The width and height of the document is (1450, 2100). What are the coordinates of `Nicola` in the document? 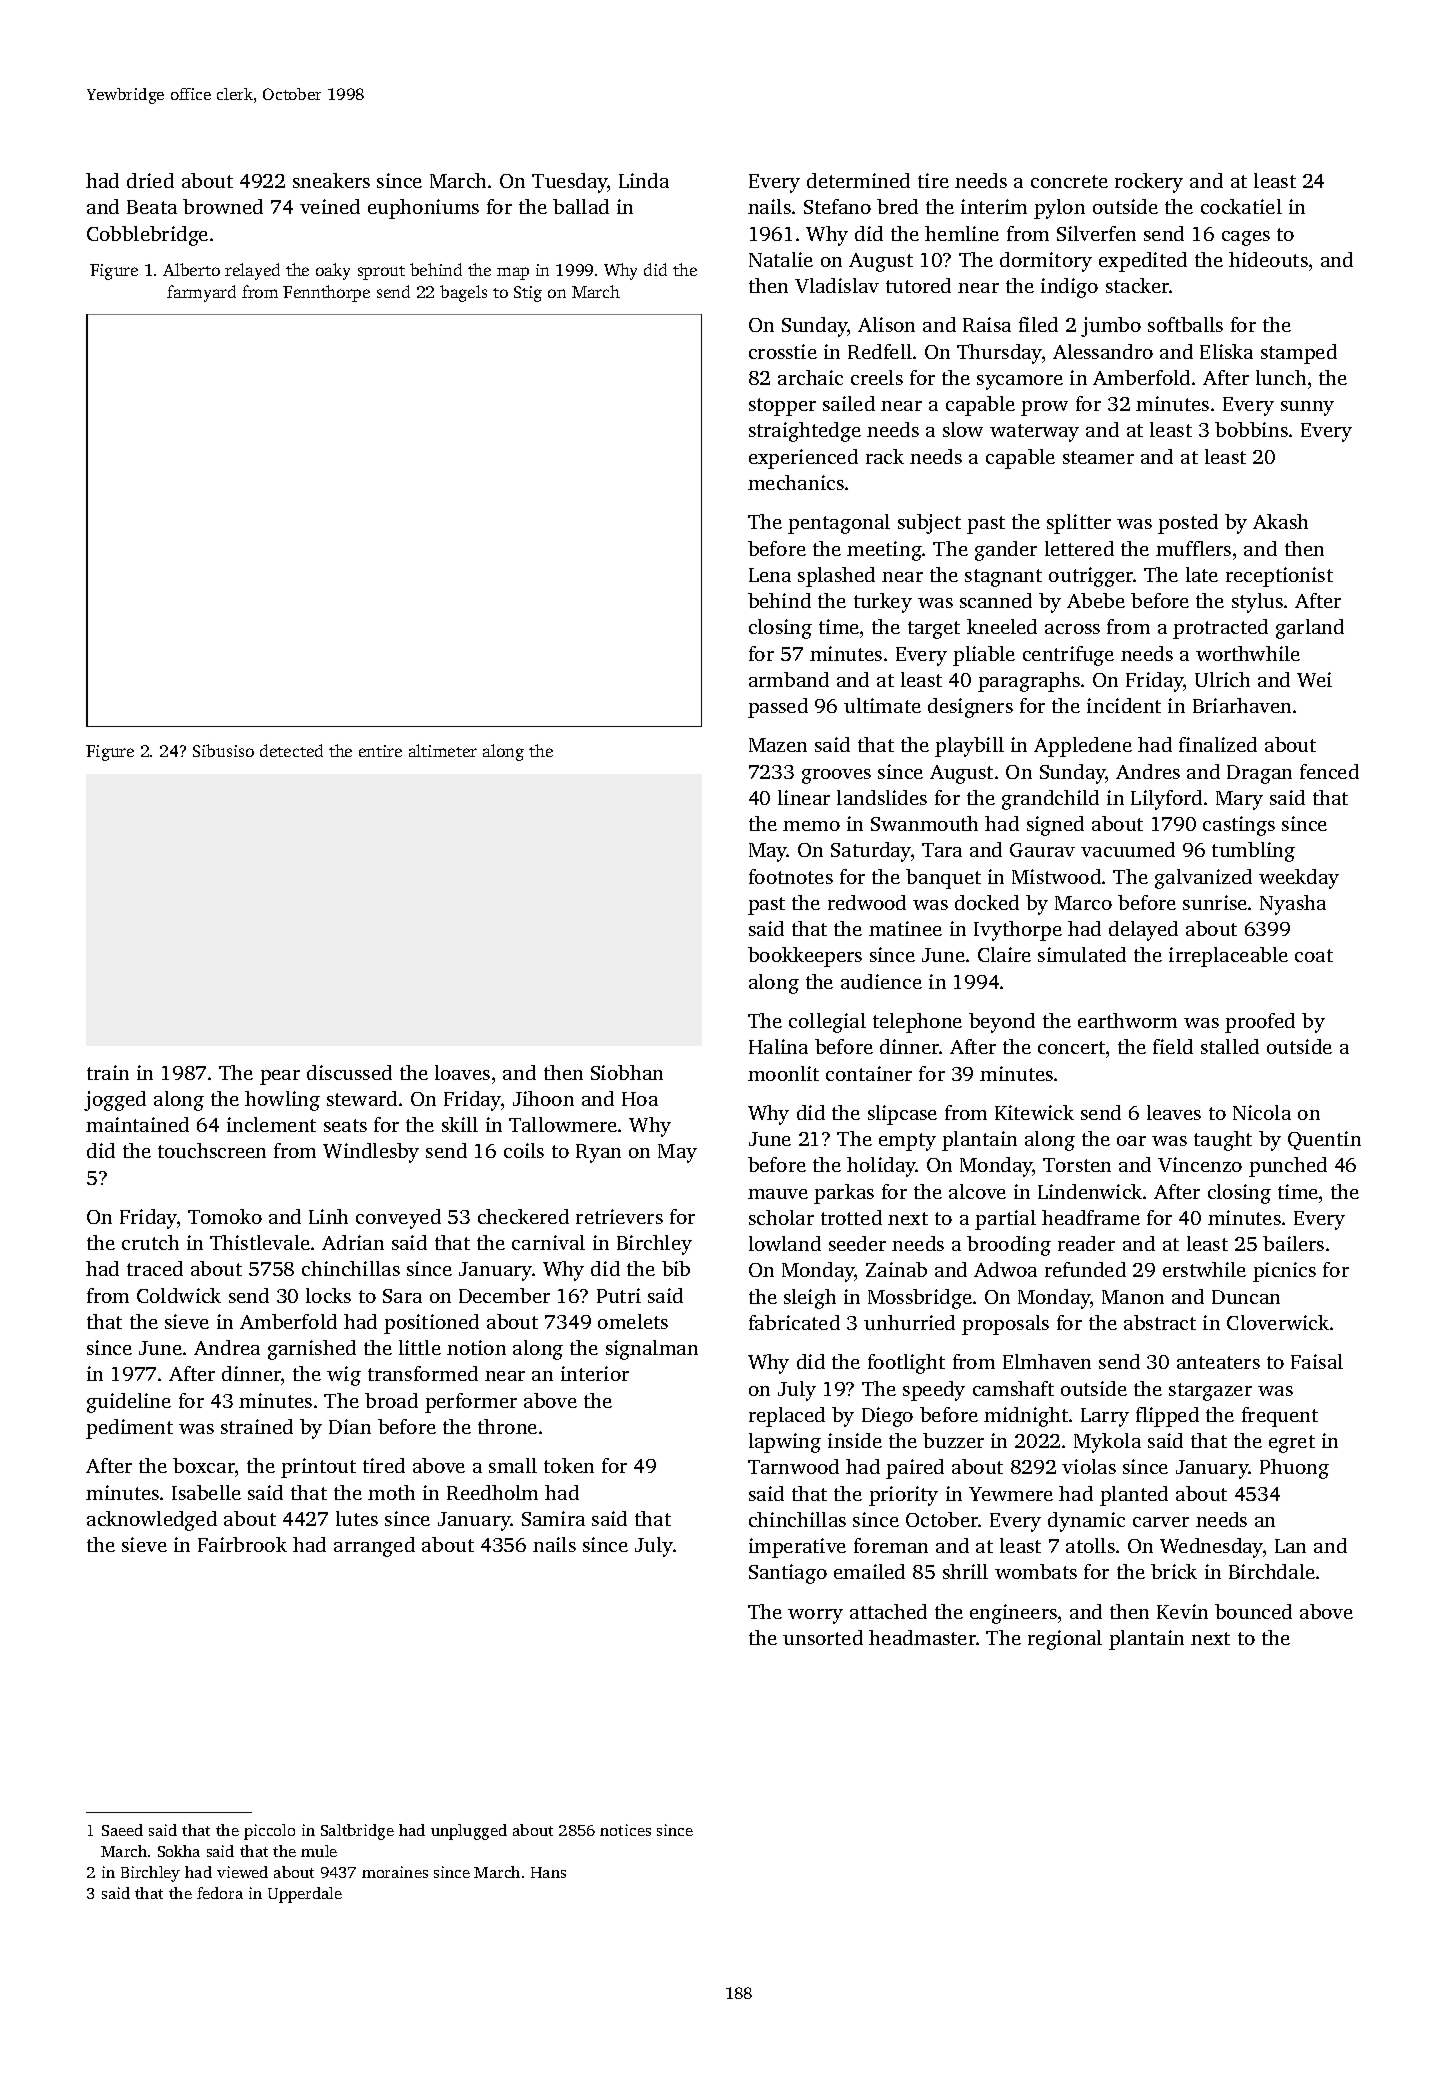 It's located at (1262, 1112).
